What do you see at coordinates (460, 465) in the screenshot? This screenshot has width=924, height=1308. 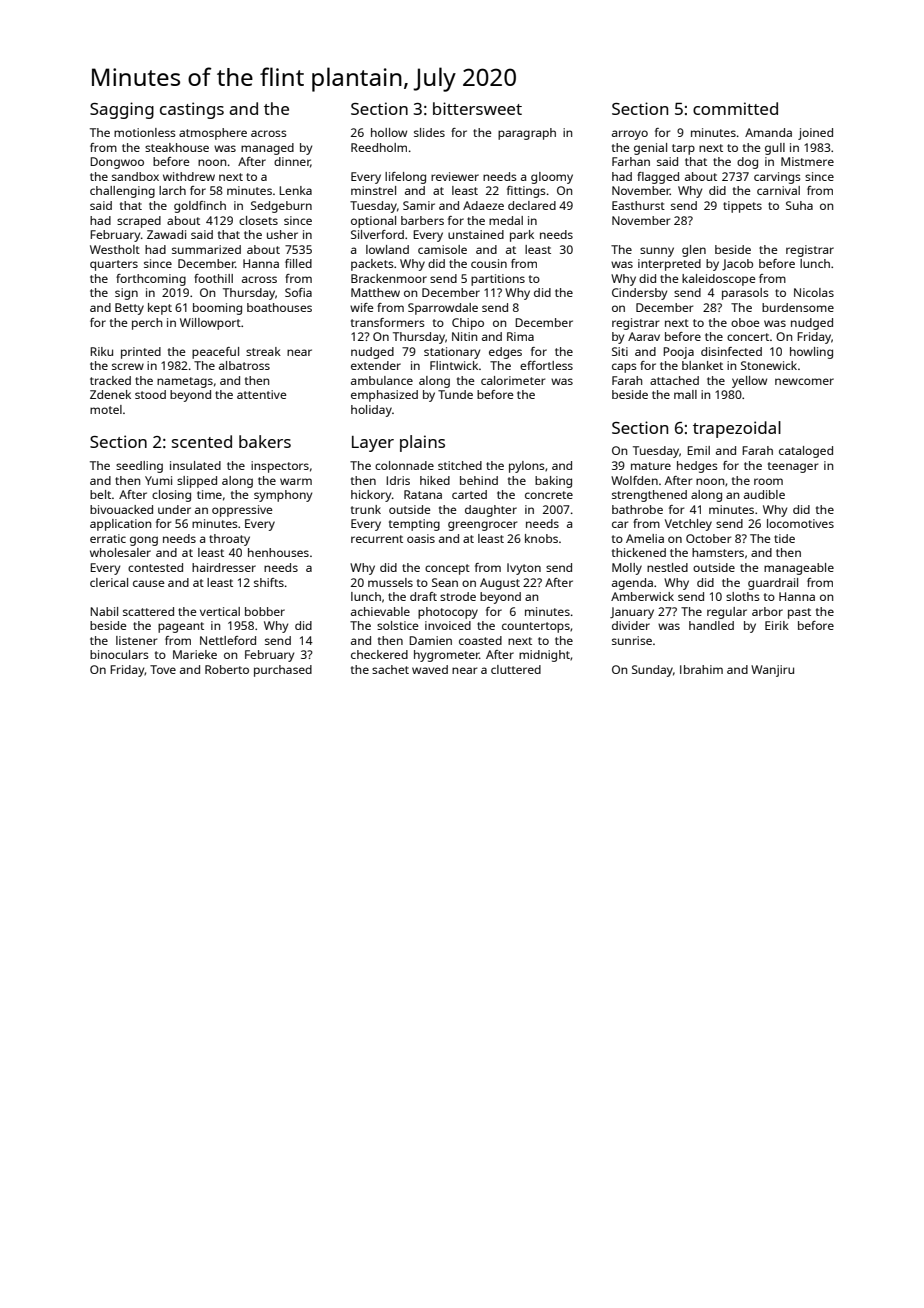 I see `stitched` at bounding box center [460, 465].
